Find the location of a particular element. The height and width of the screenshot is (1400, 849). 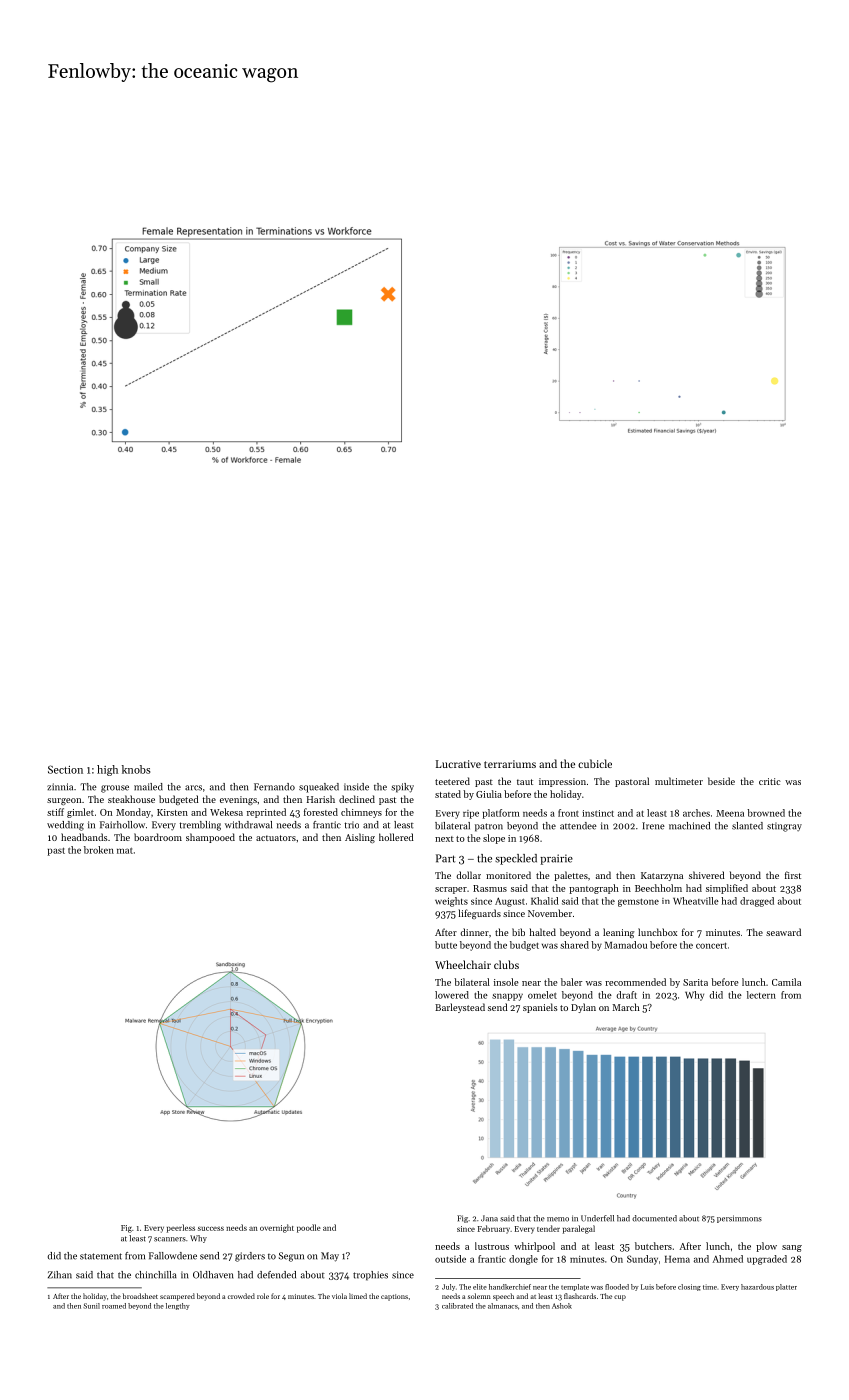

Irene is located at coordinates (653, 826).
